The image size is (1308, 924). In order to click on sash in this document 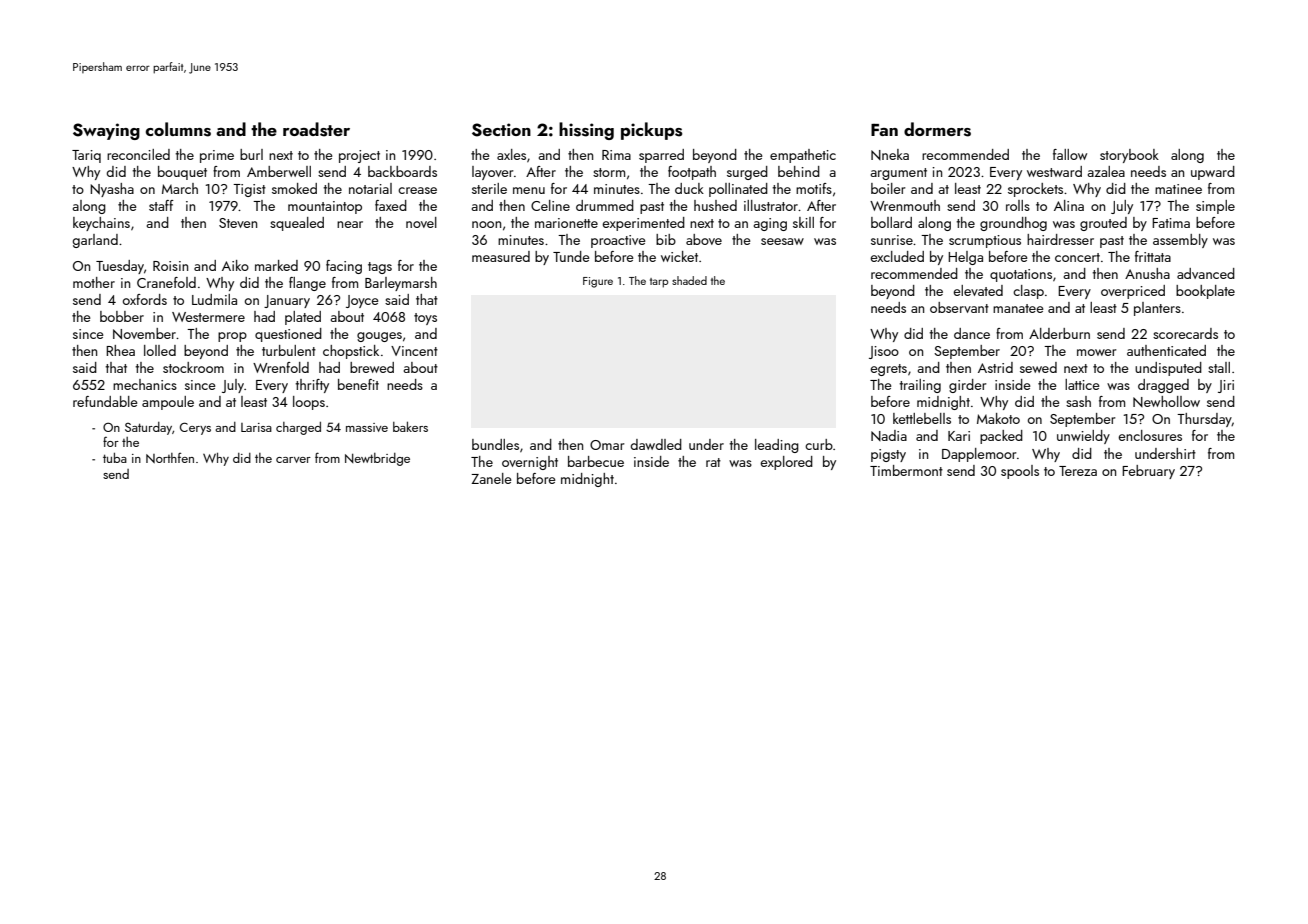, I will do `click(1078, 401)`.
